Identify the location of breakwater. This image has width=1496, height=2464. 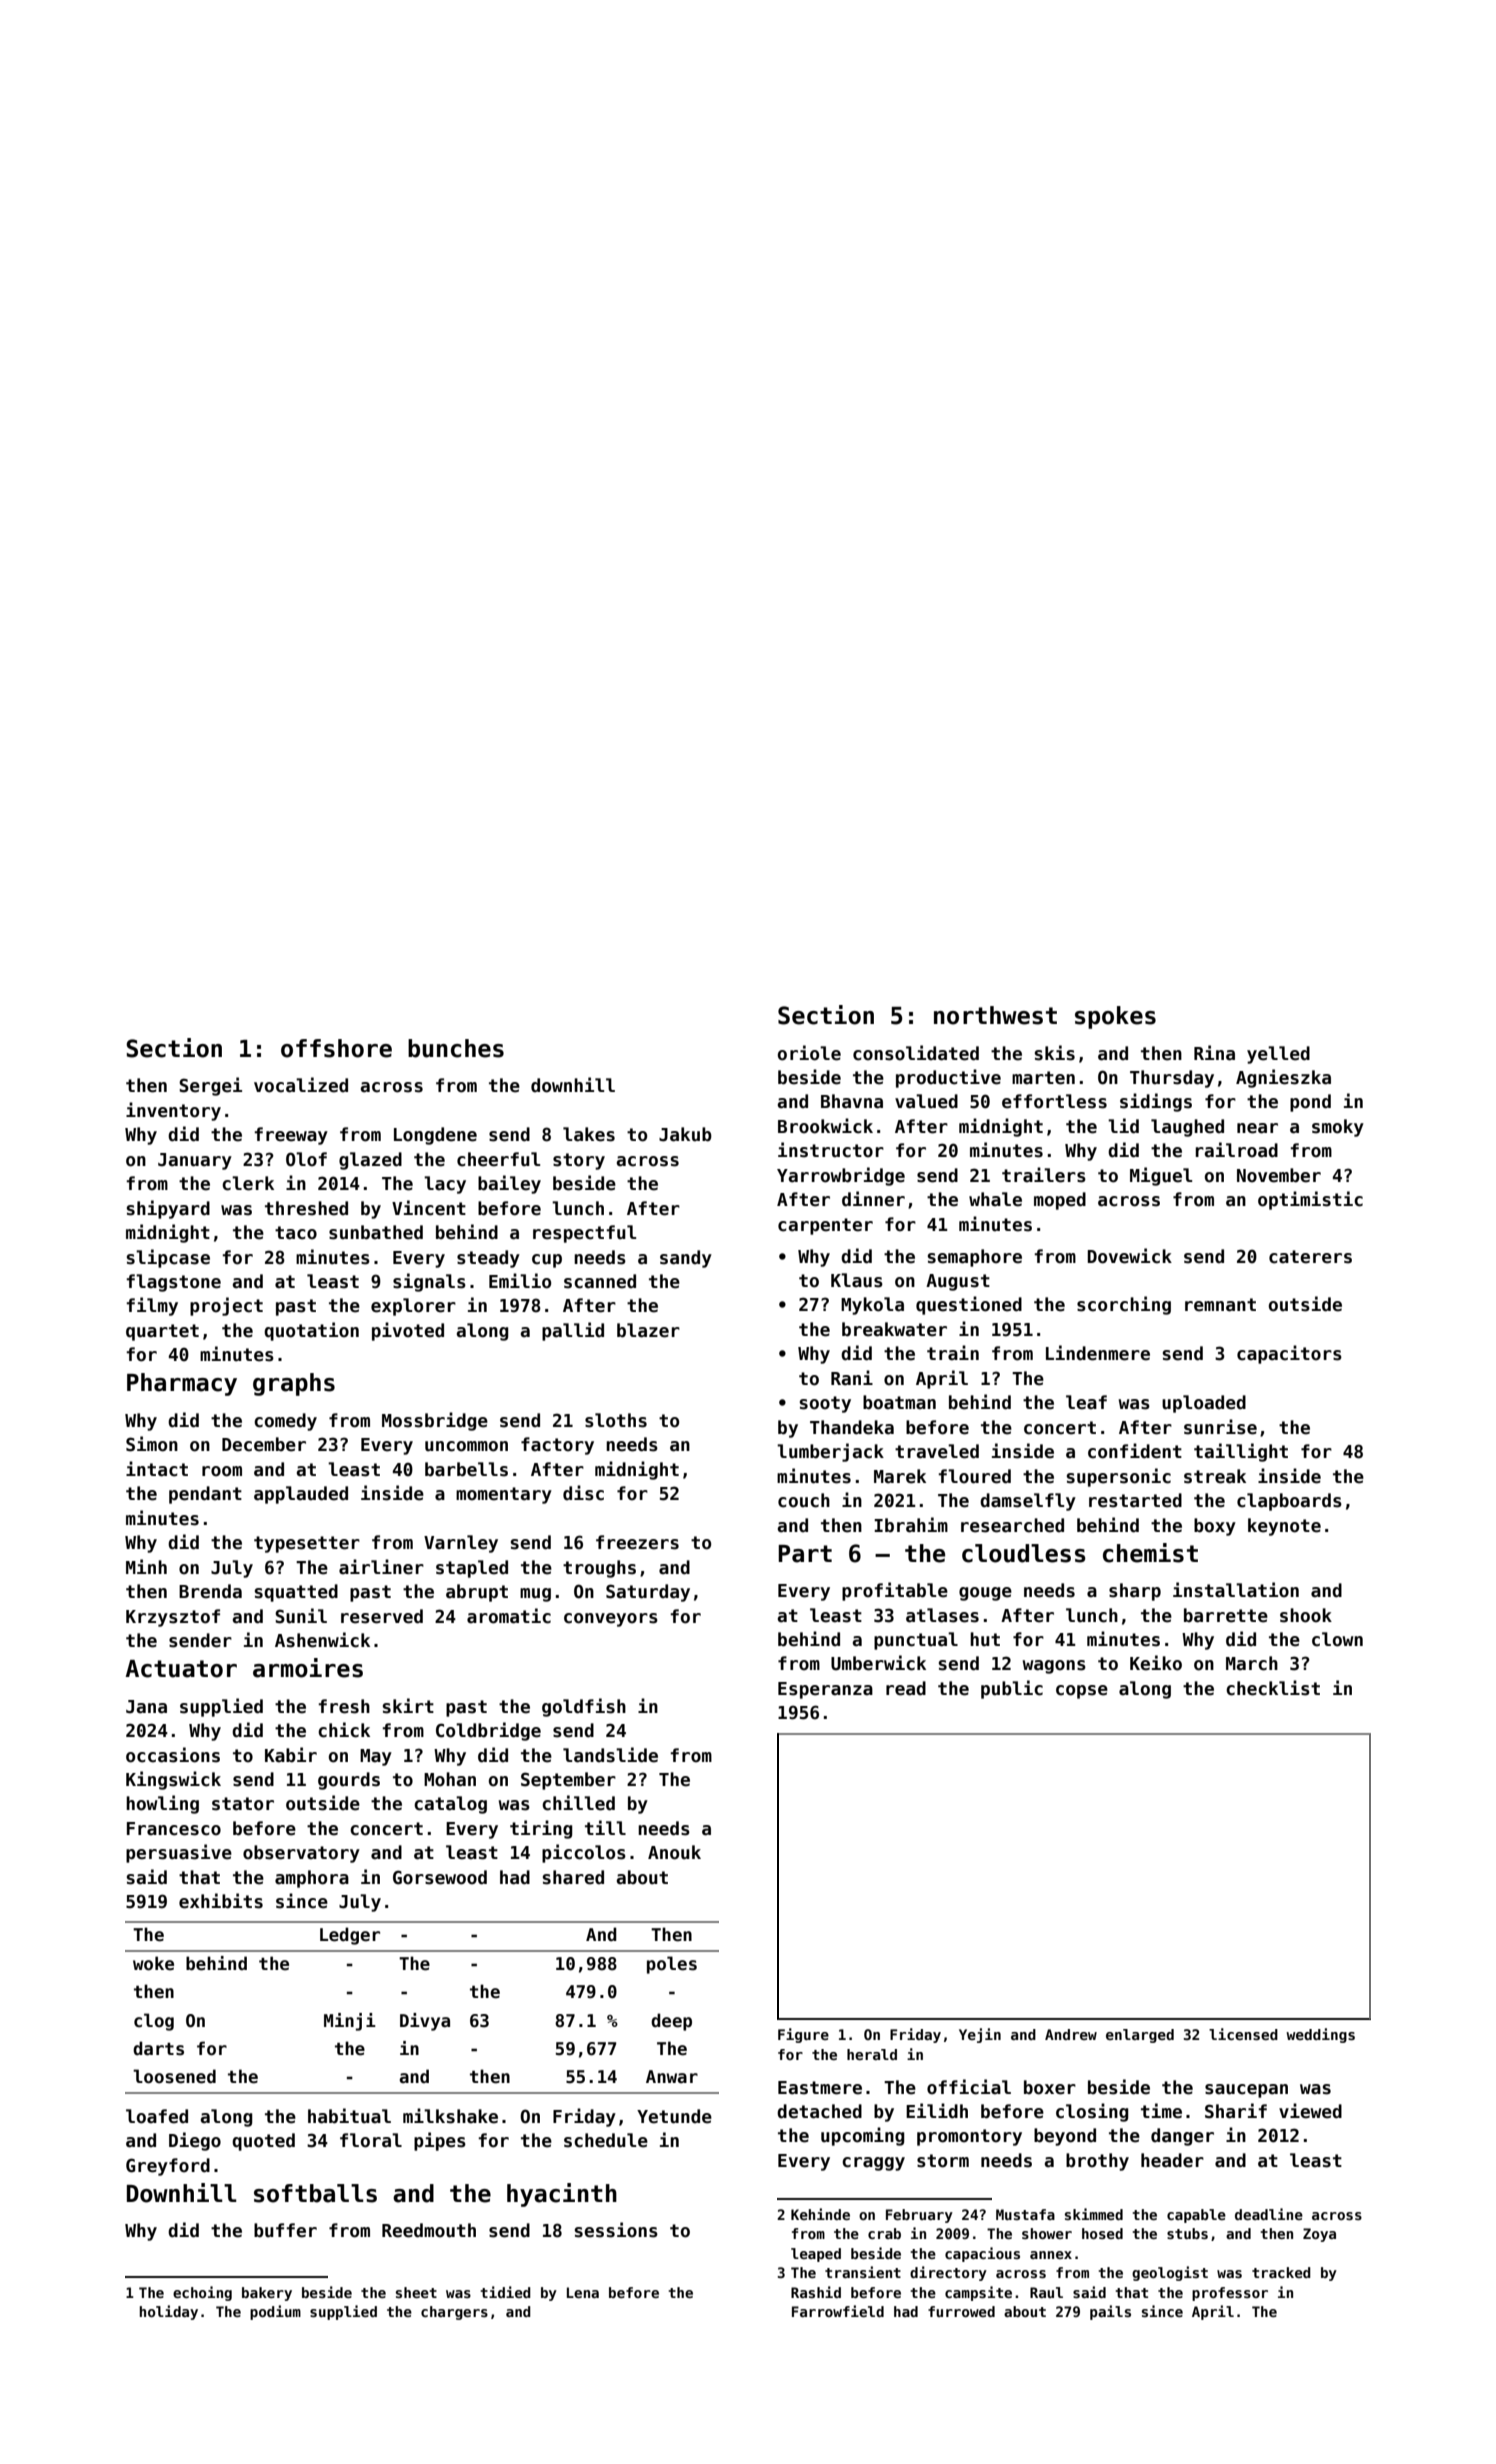
(894, 1329).
